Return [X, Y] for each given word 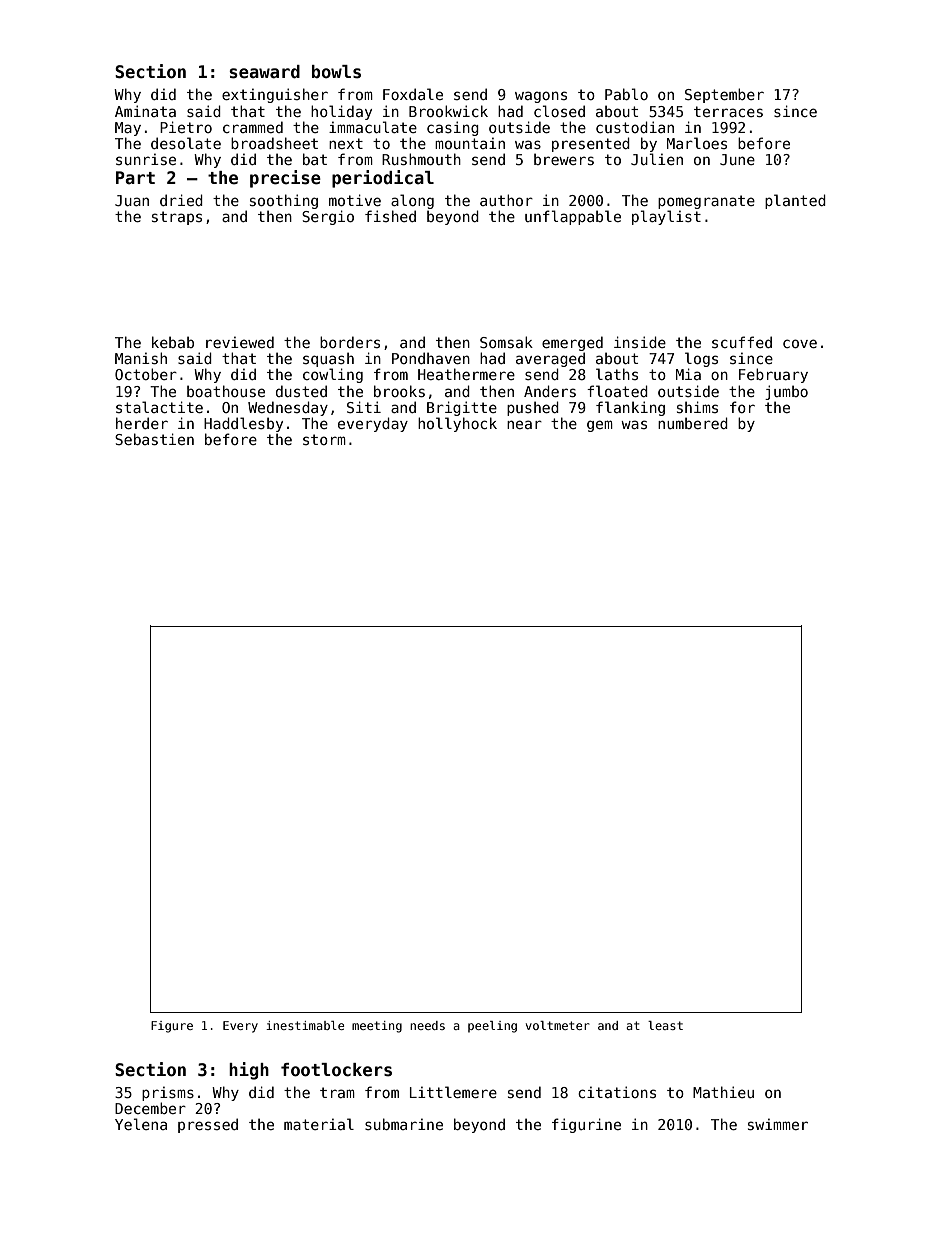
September [724, 95]
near [524, 424]
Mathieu [723, 1092]
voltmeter [558, 1025]
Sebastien [154, 439]
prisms [168, 1093]
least [665, 1025]
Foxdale [413, 94]
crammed [253, 127]
